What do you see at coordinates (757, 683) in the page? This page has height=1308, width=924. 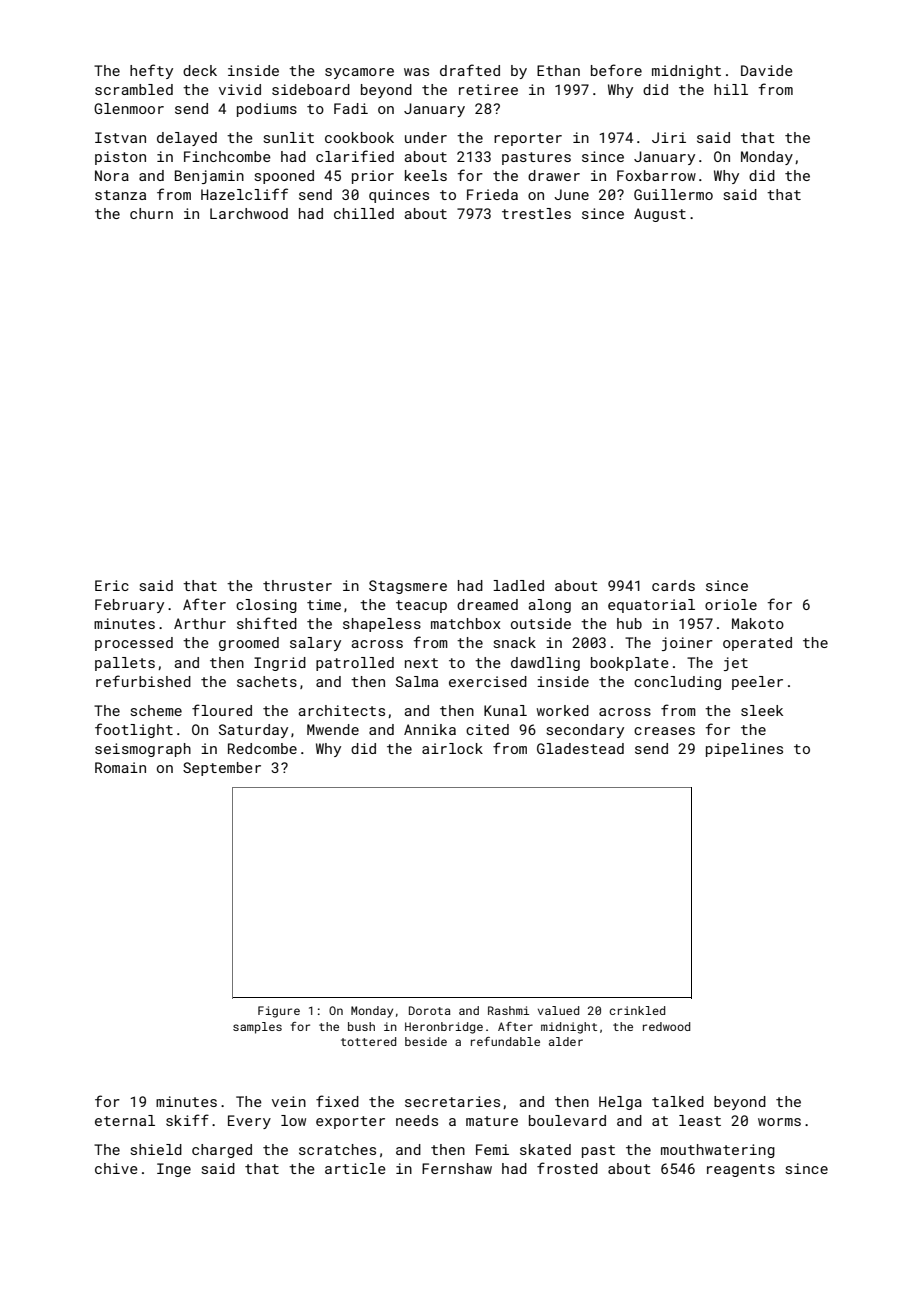 I see `peeler` at bounding box center [757, 683].
